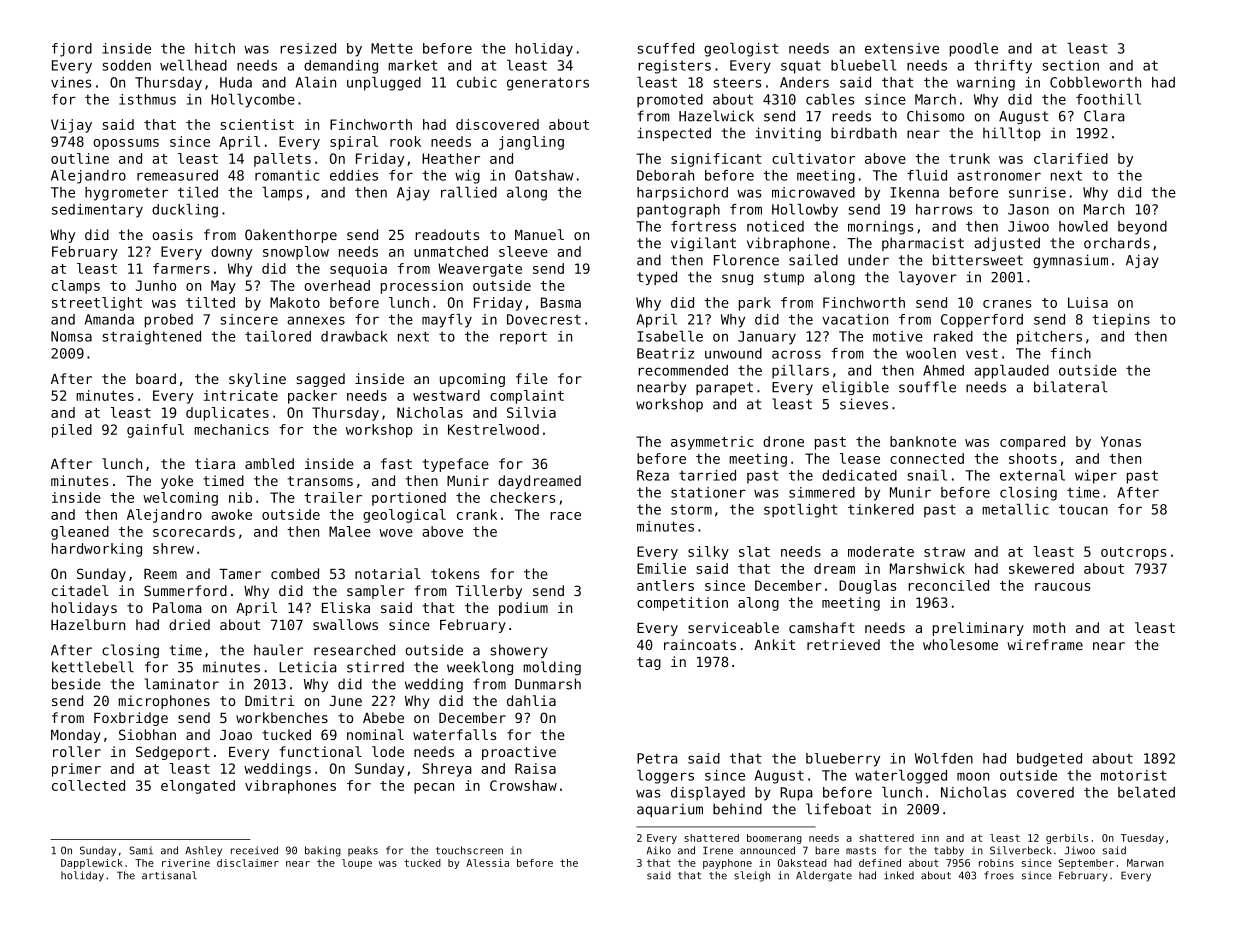 The height and width of the screenshot is (952, 1233). What do you see at coordinates (902, 48) in the screenshot?
I see `extensive` at bounding box center [902, 48].
